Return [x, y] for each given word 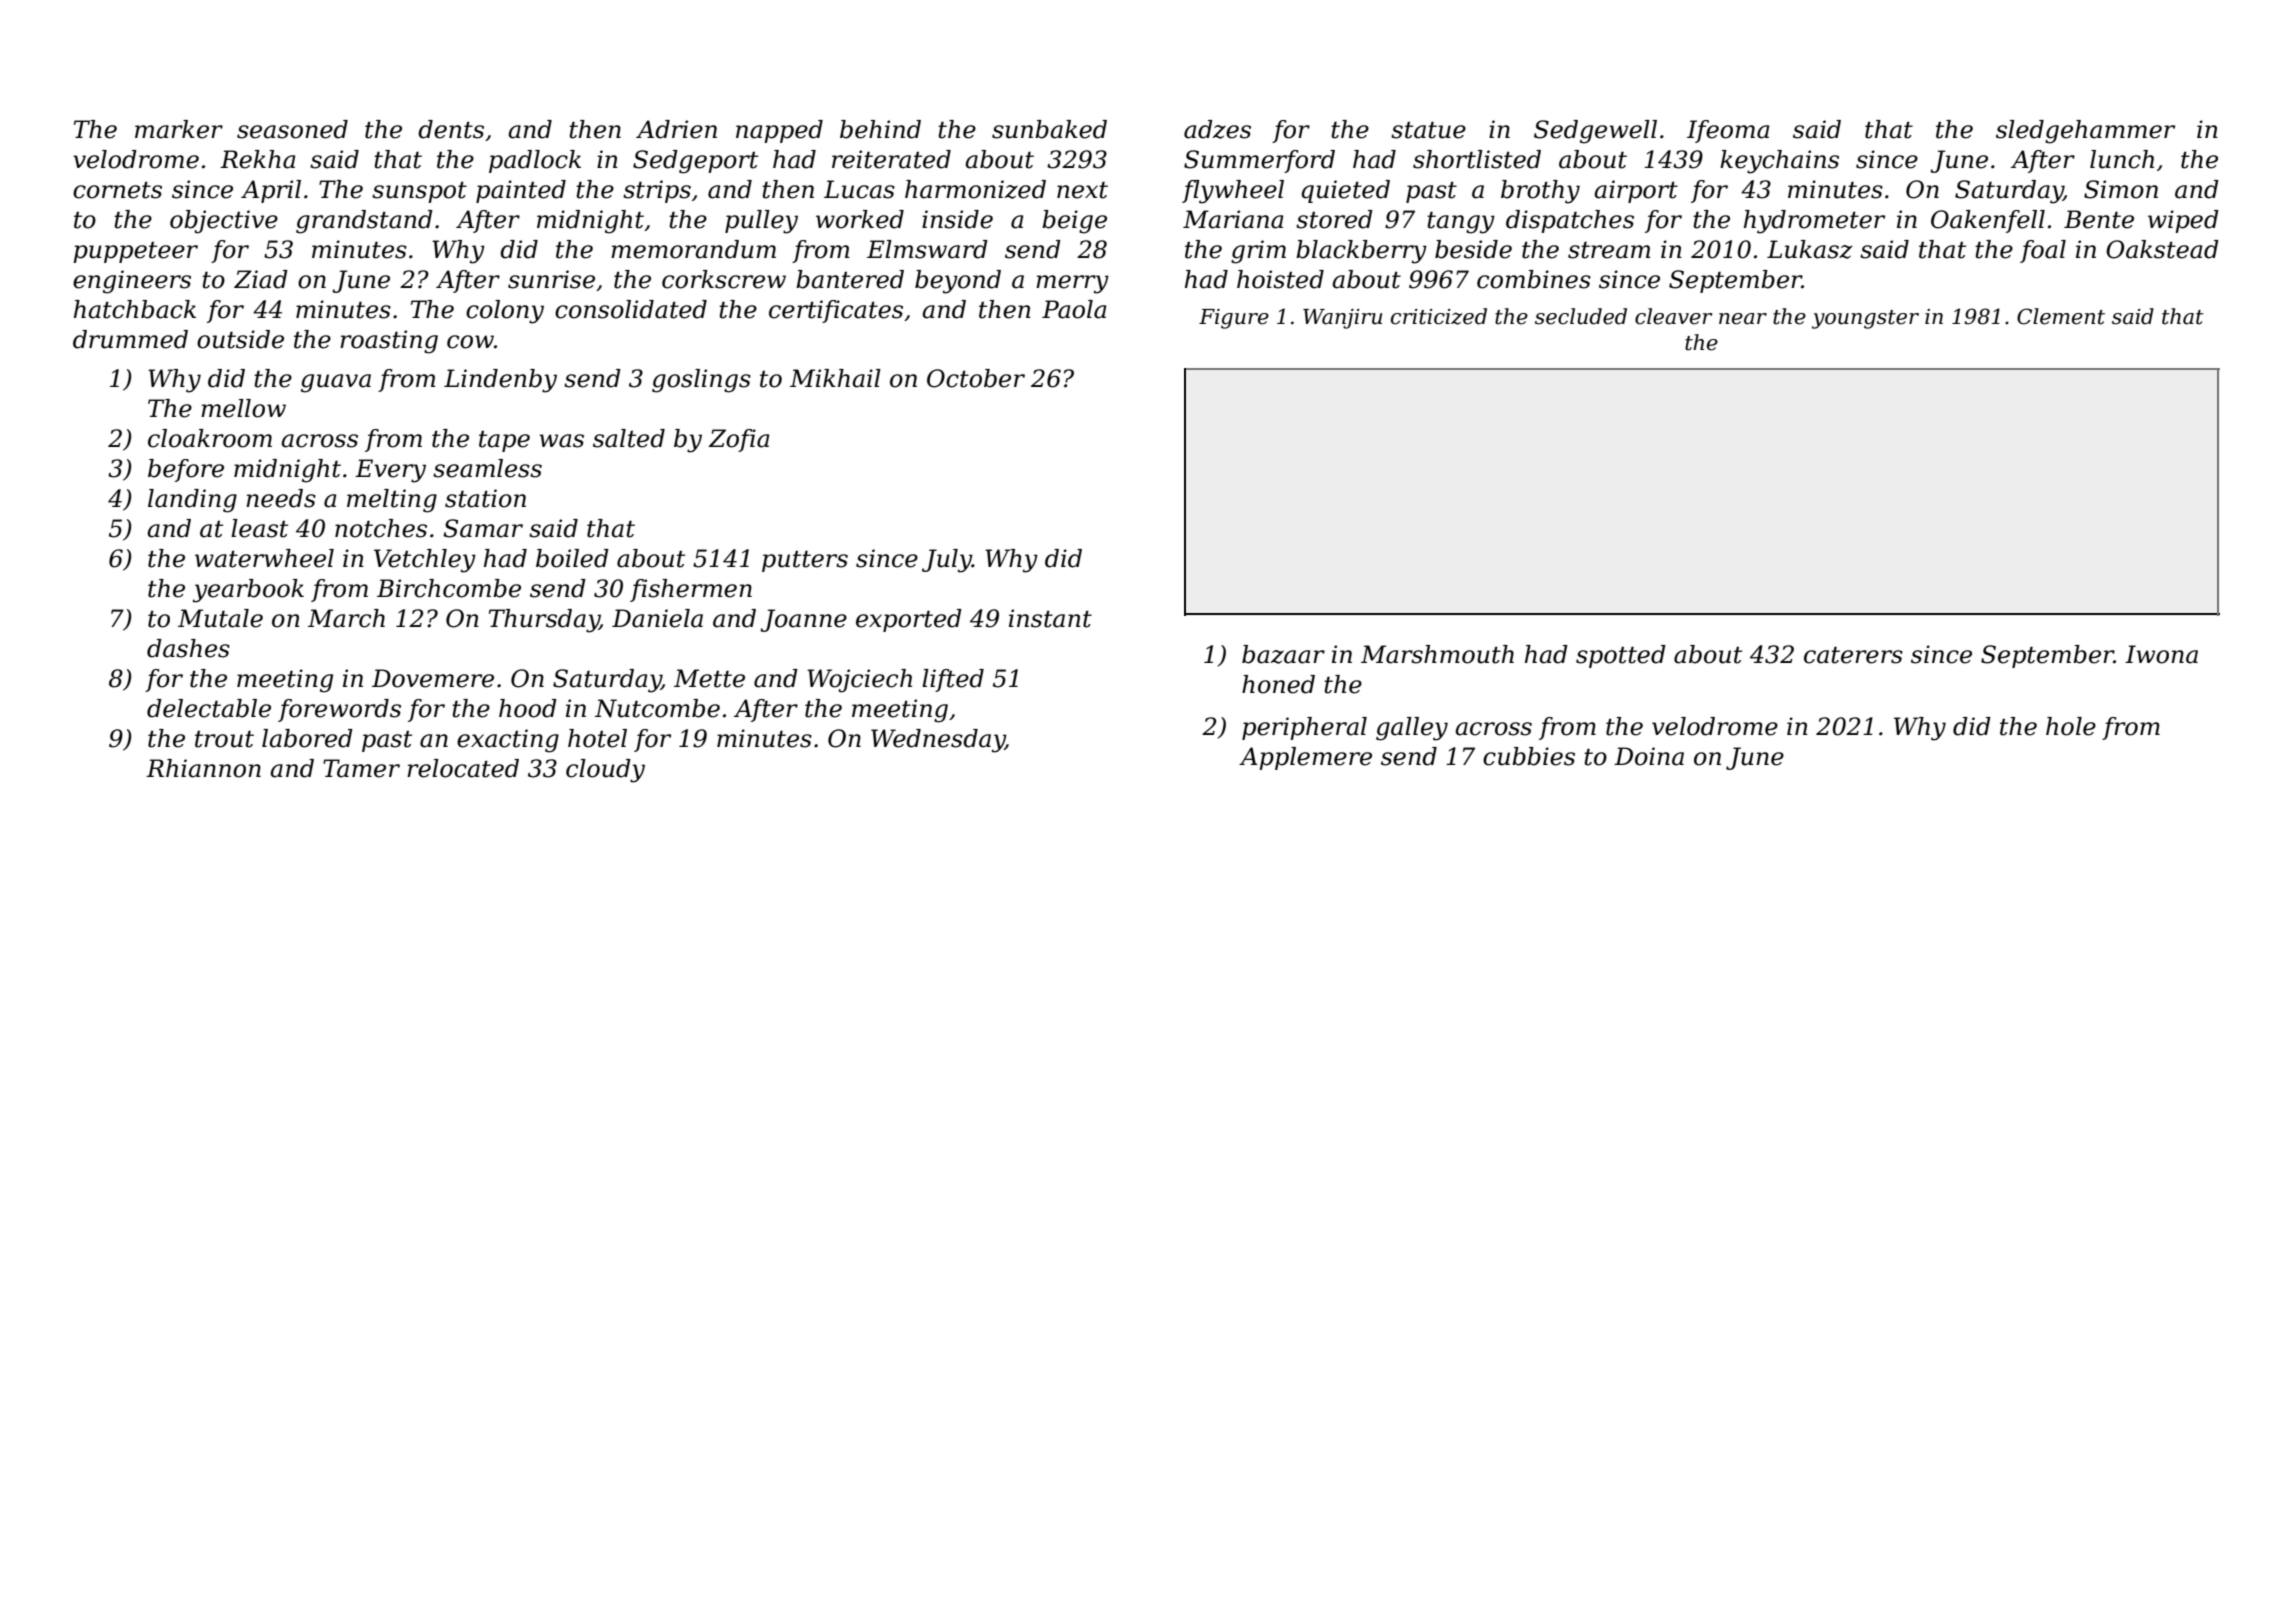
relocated [463, 768]
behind [880, 129]
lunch [2122, 159]
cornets [117, 190]
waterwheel [264, 558]
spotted [1621, 656]
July [947, 561]
